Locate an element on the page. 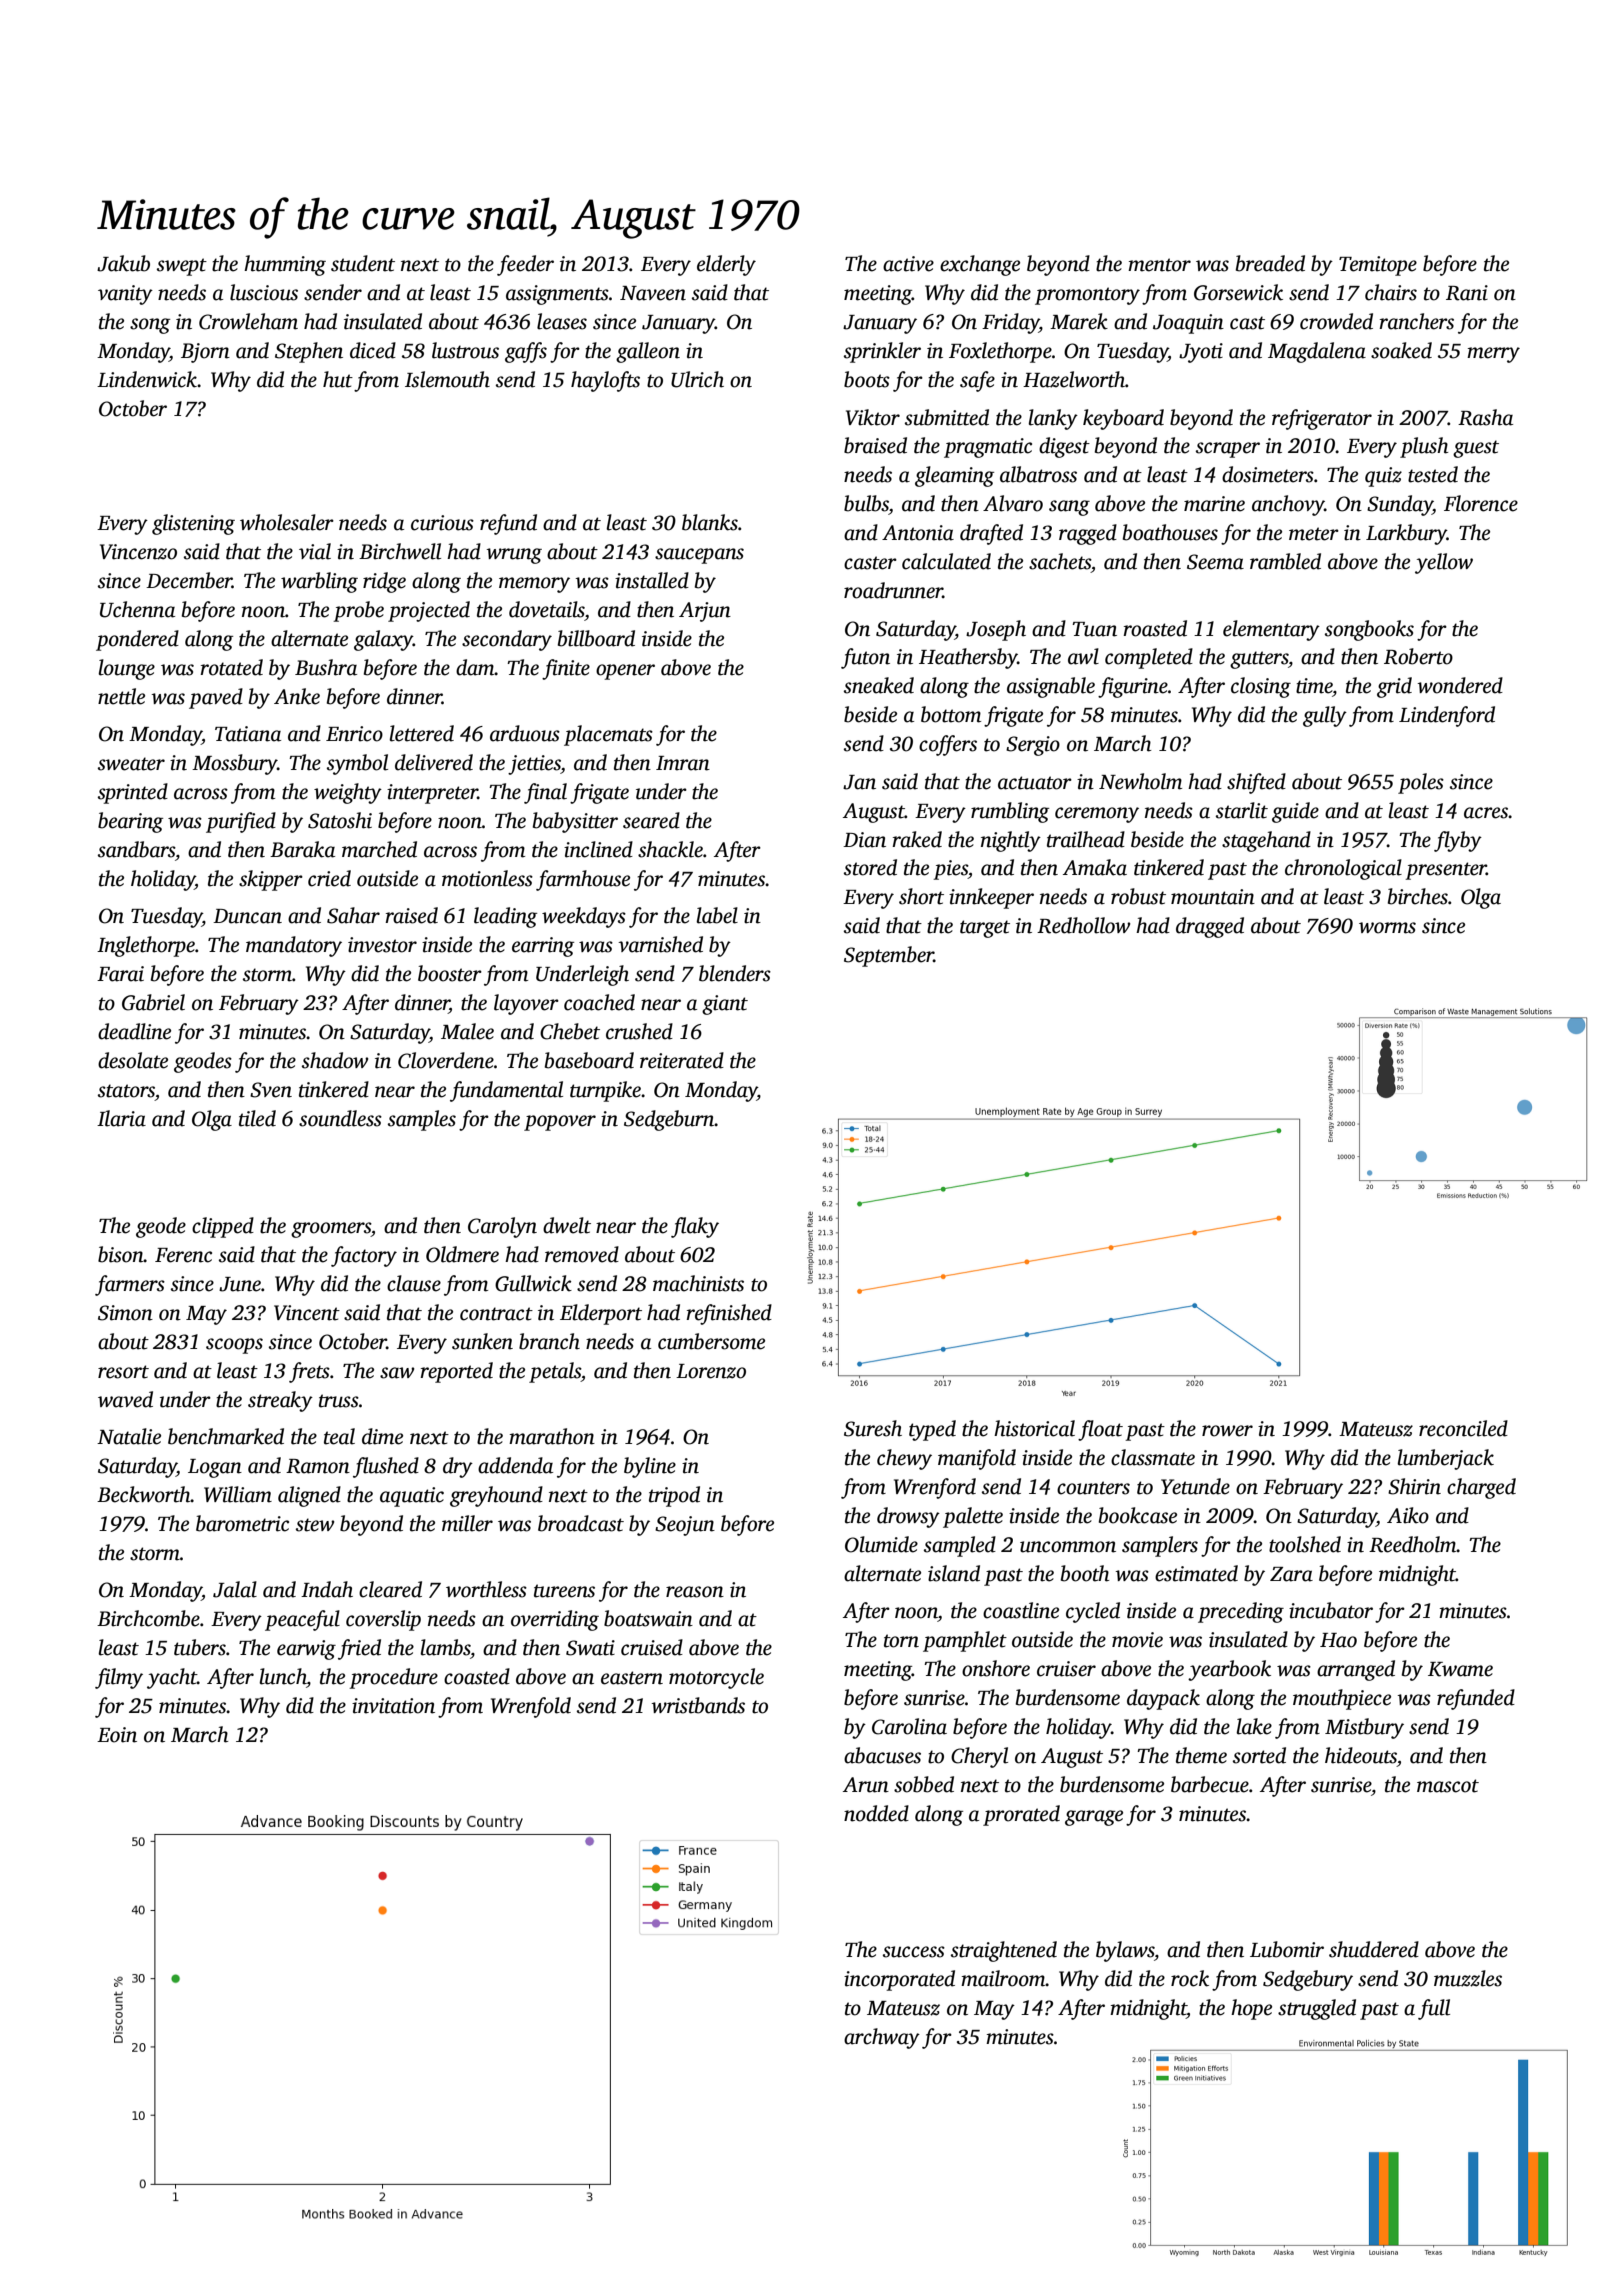 This page has height=2292, width=1620. clause is located at coordinates (414, 1283).
